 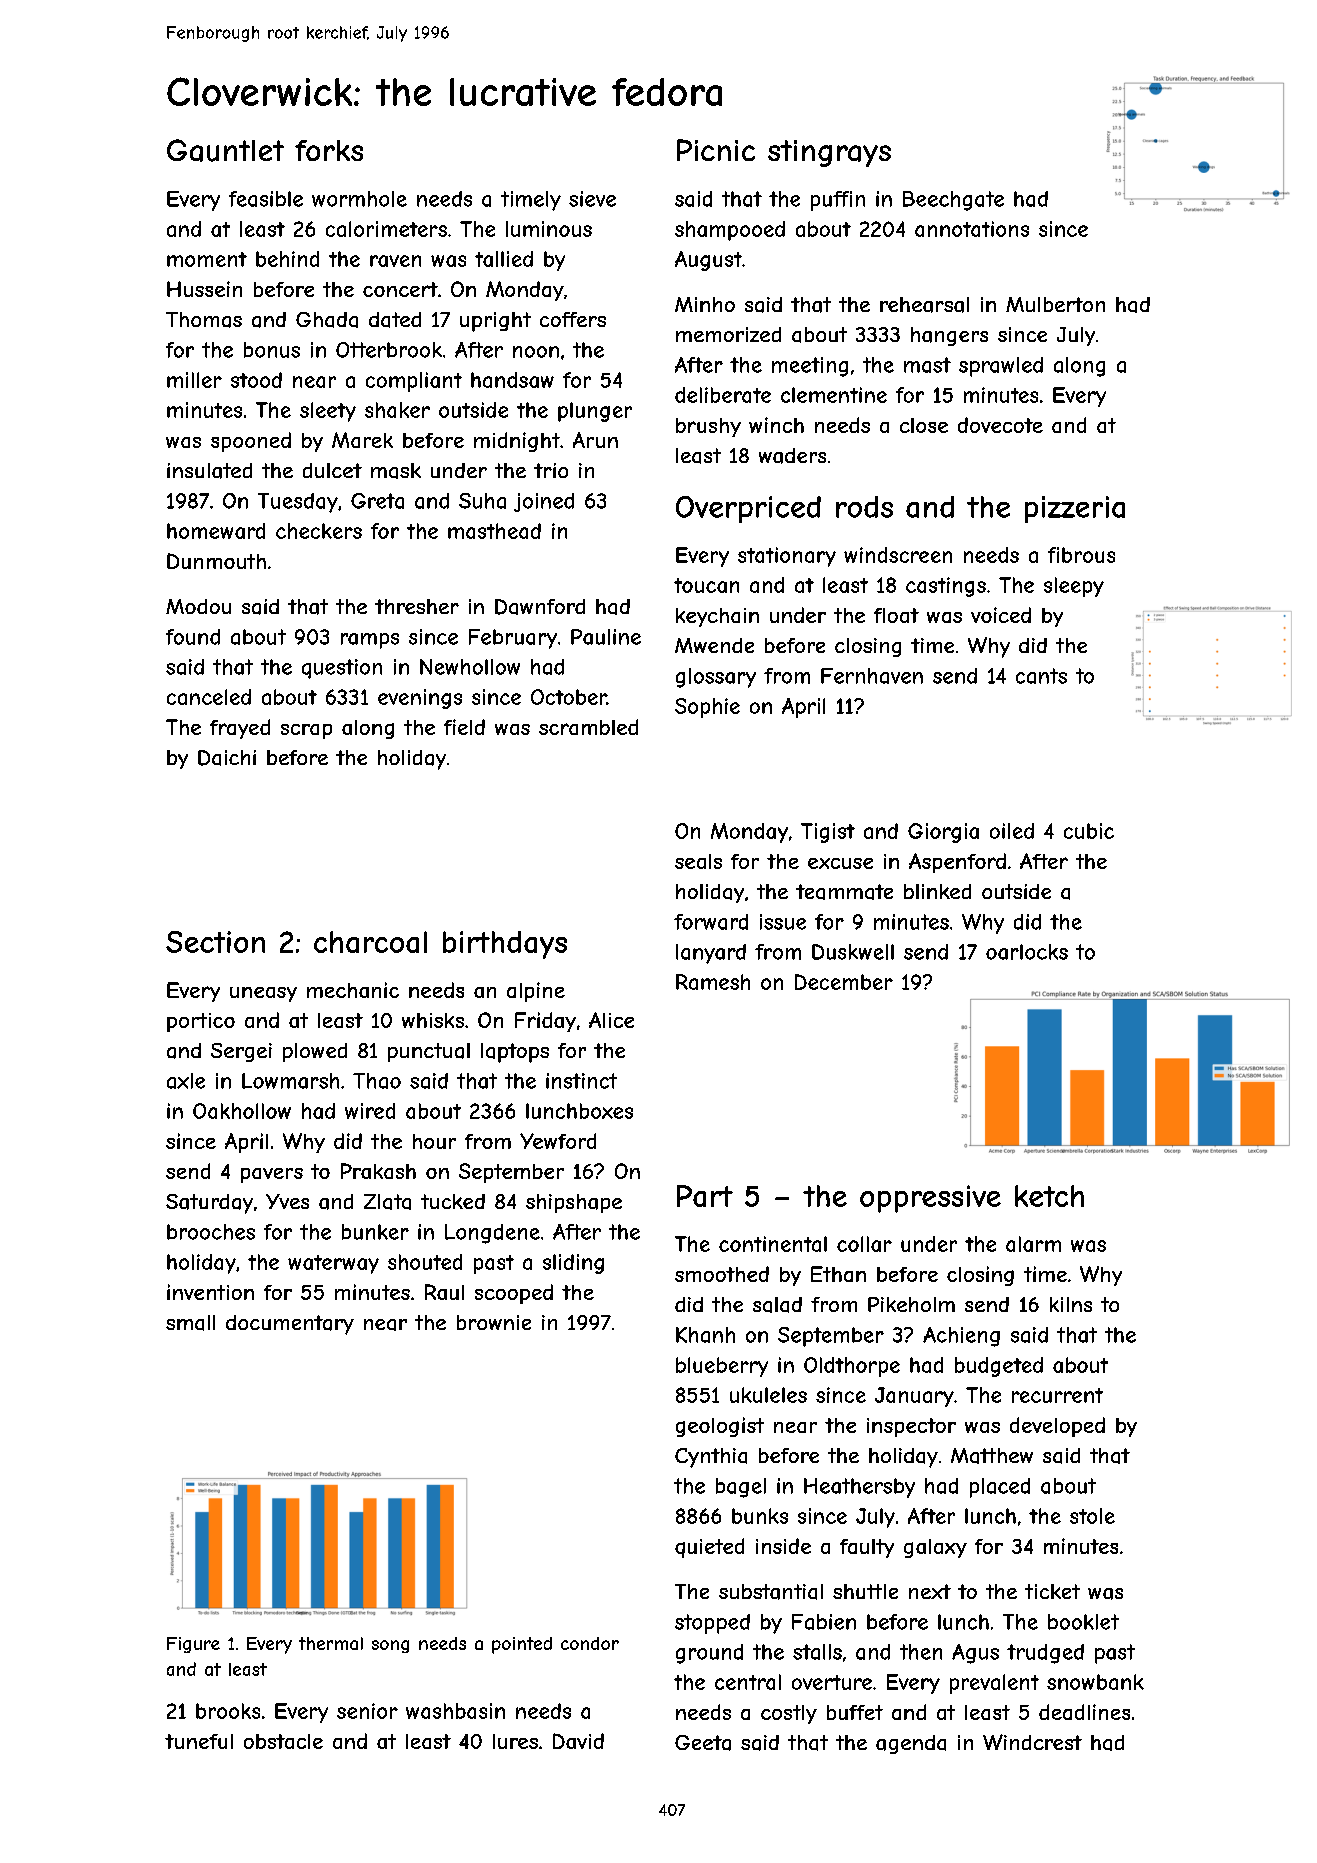 What do you see at coordinates (930, 1199) in the page?
I see `oppressive` at bounding box center [930, 1199].
